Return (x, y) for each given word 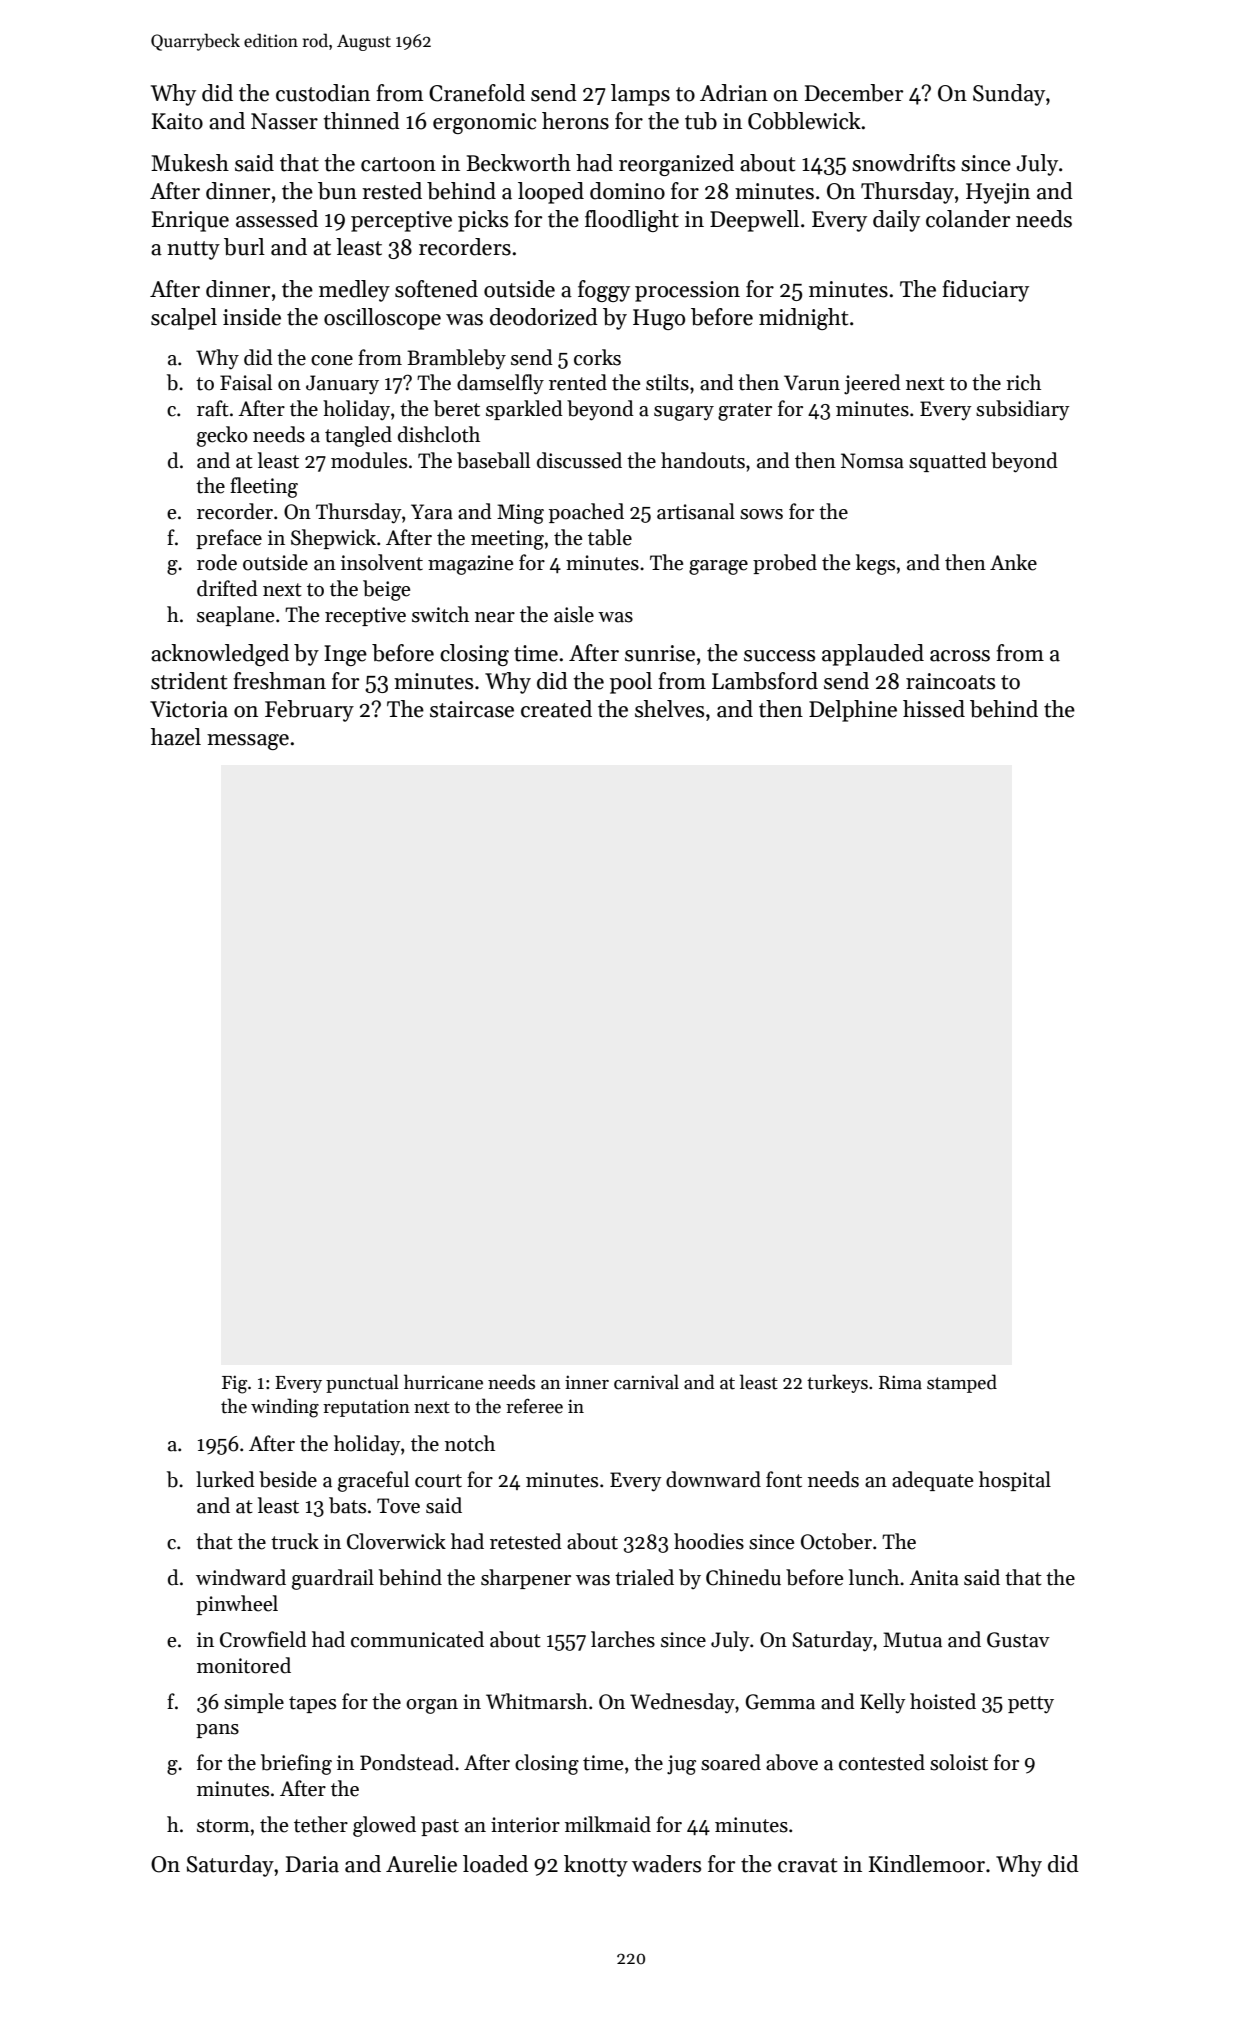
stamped (962, 1383)
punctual (362, 1383)
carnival (646, 1382)
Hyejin (998, 193)
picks (483, 221)
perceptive (401, 221)
